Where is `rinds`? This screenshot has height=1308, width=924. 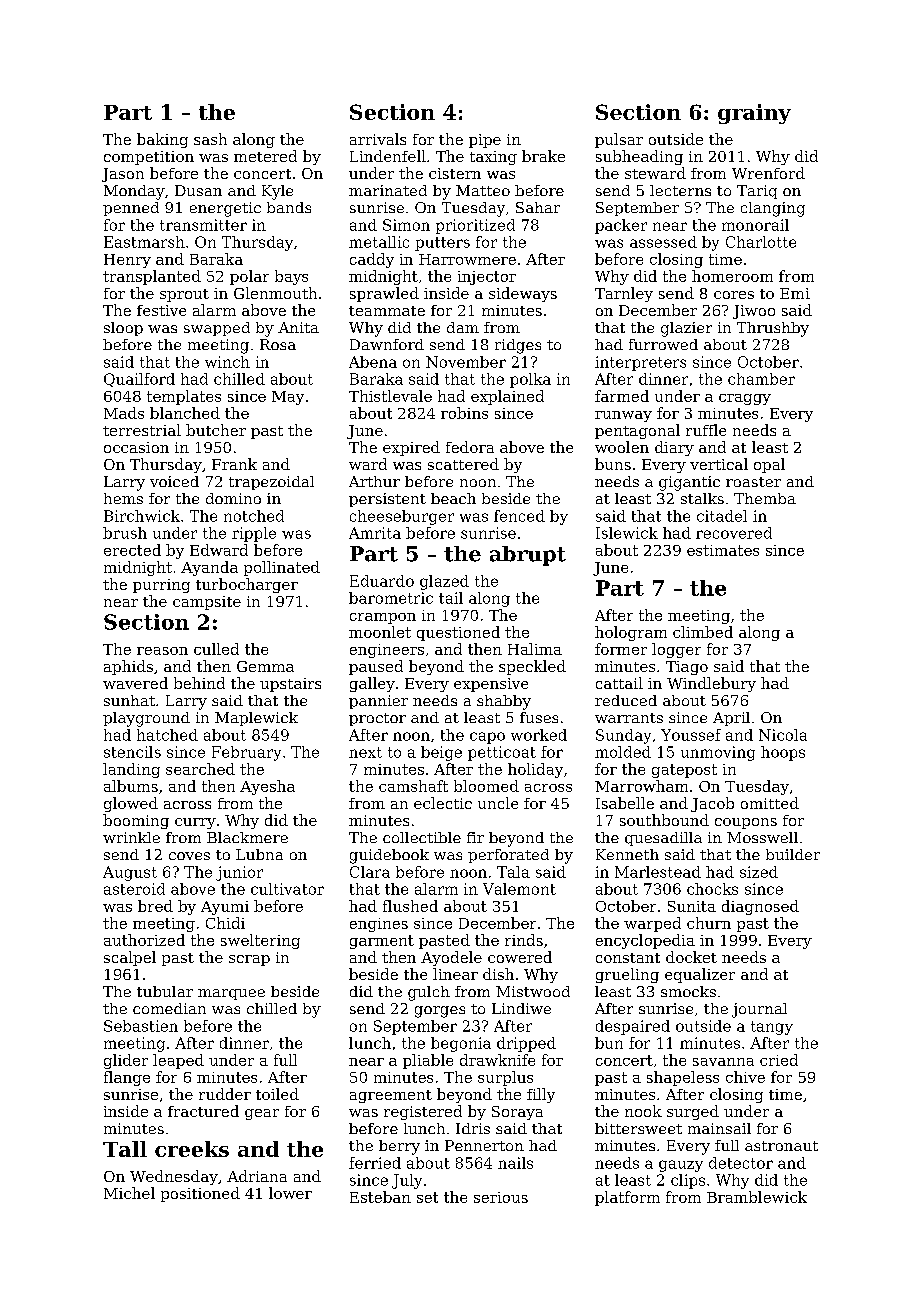 rinds is located at coordinates (524, 940).
